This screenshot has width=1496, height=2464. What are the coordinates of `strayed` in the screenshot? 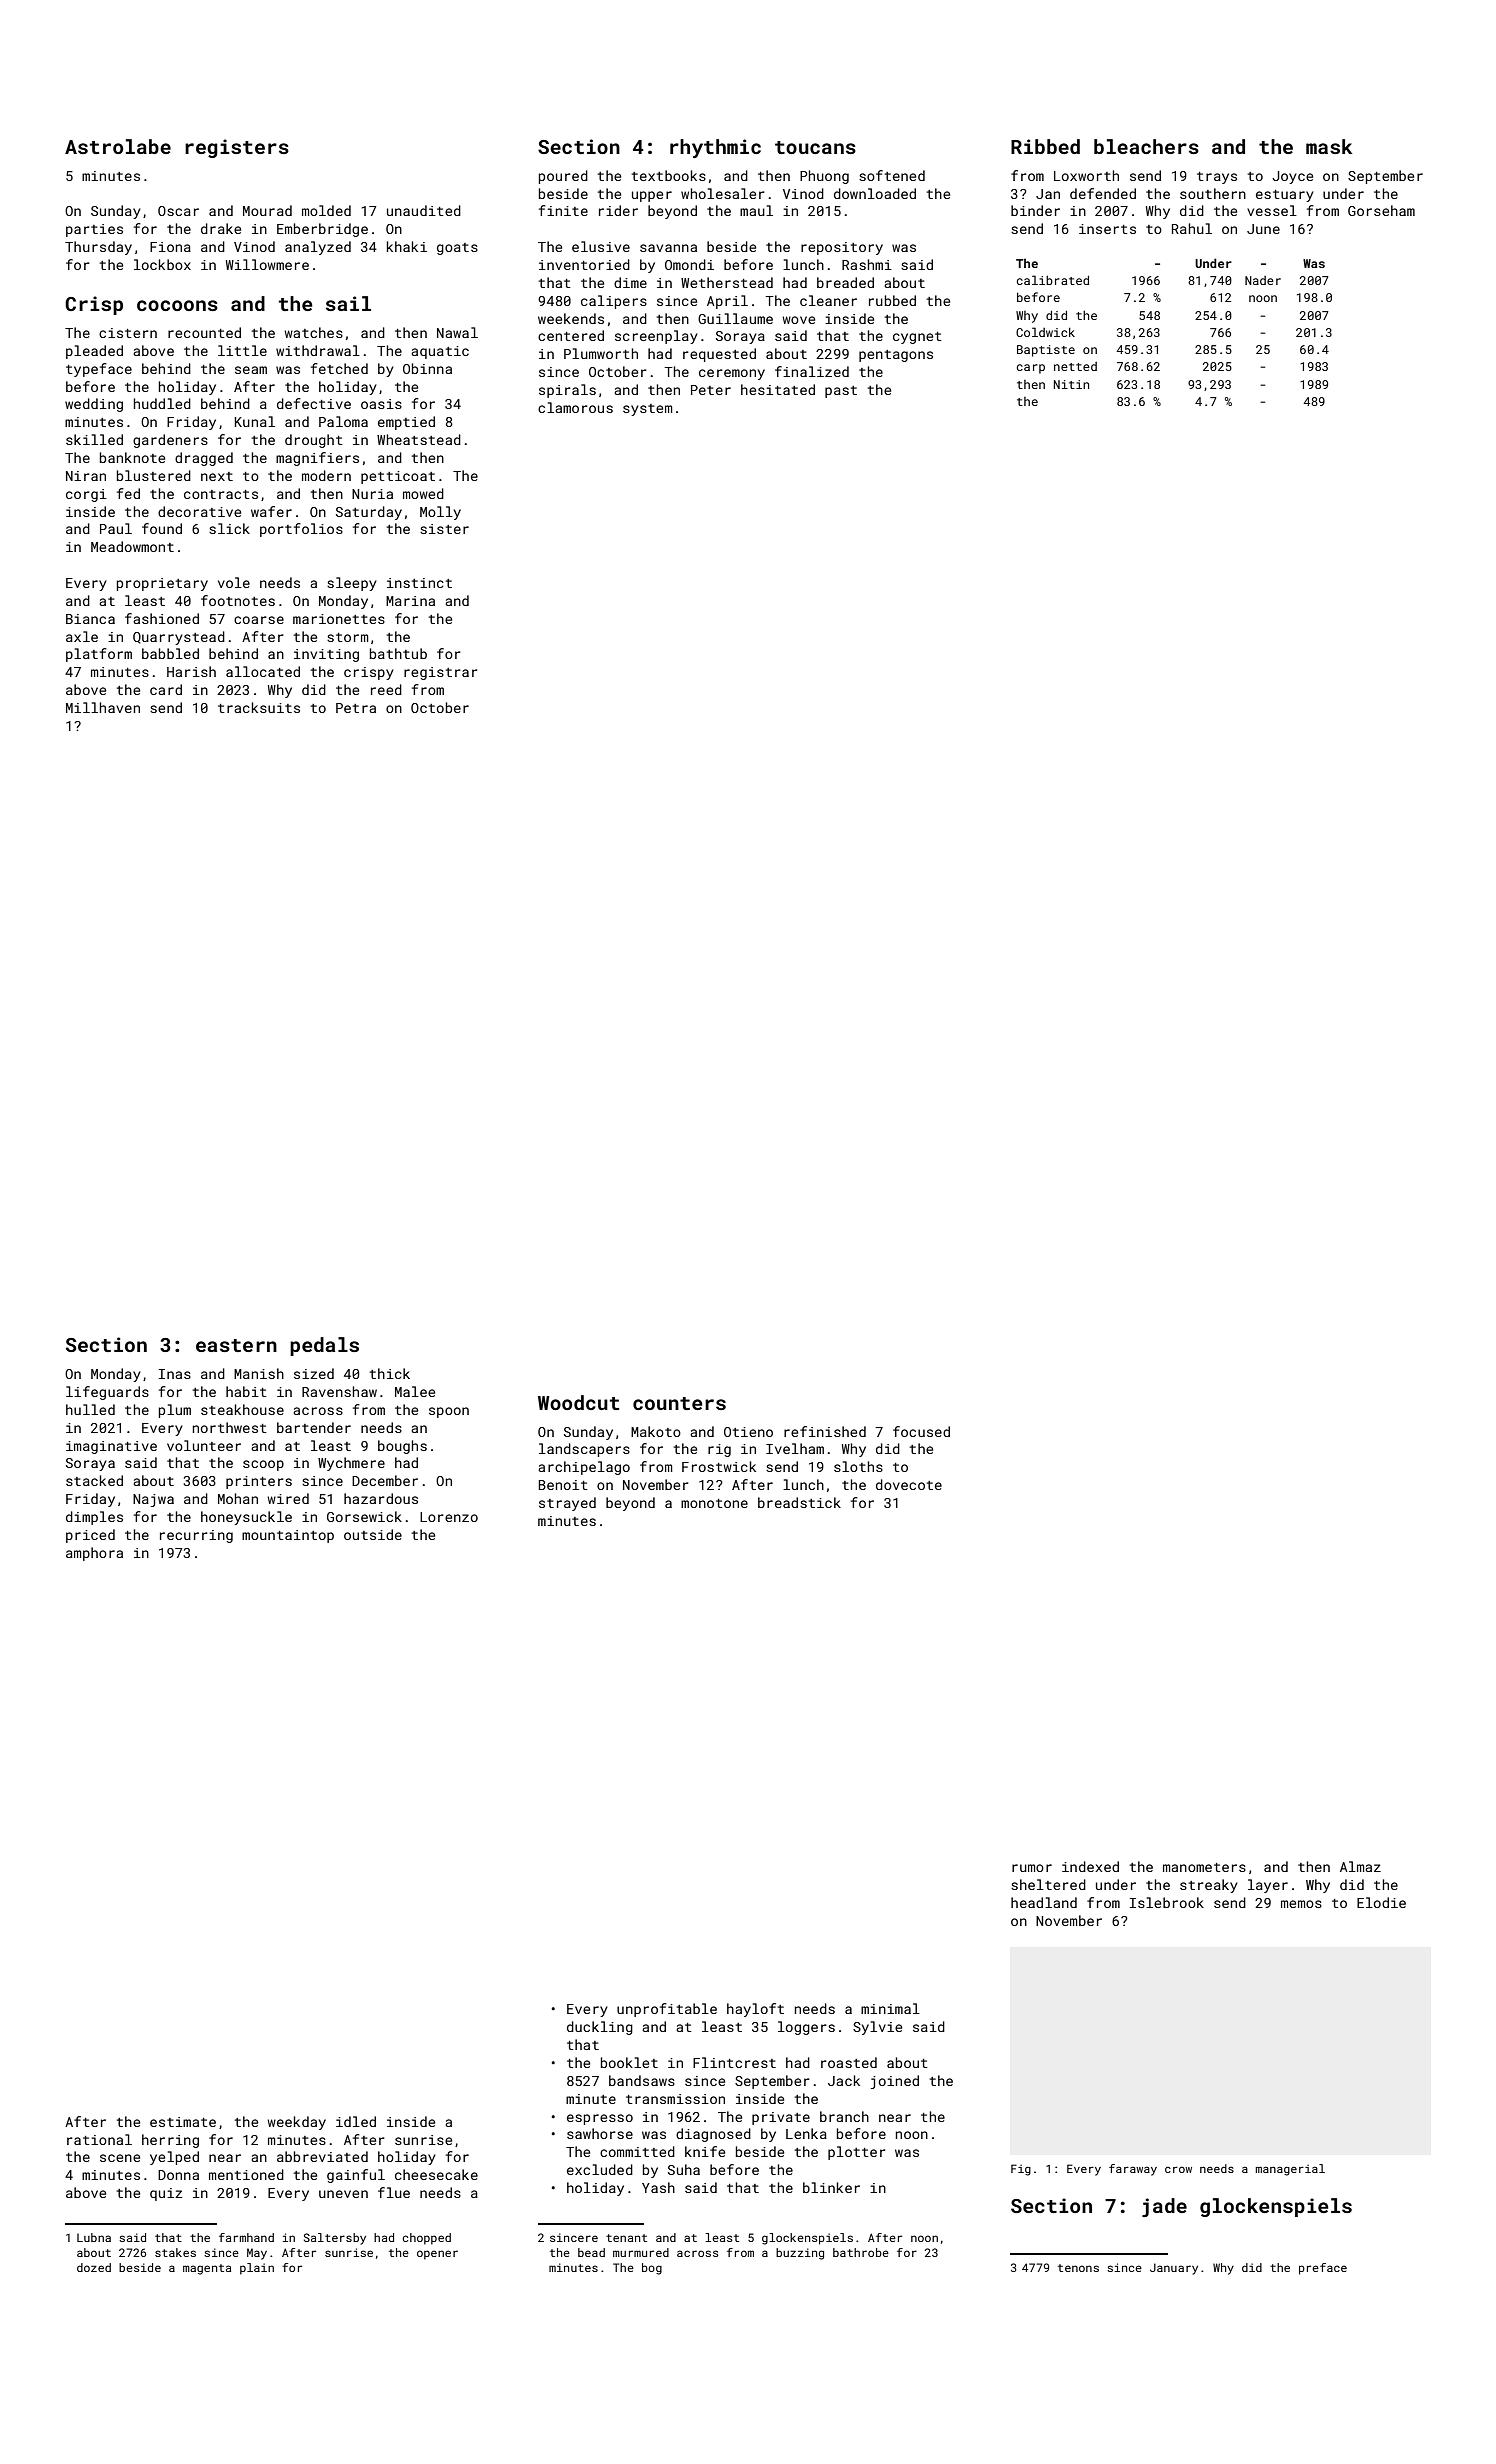 It's located at (567, 1504).
